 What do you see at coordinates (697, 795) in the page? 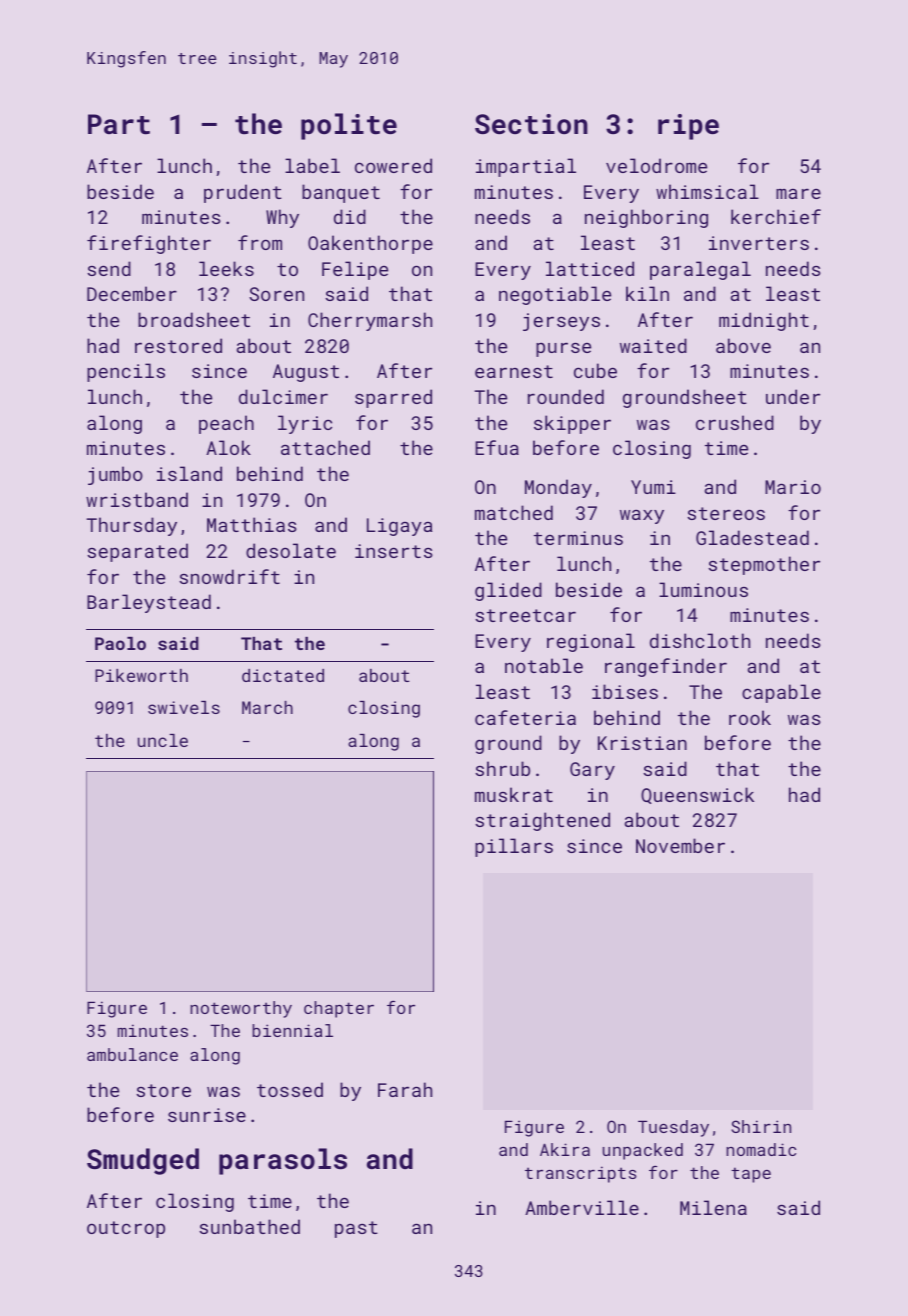
I see `Queenswick` at bounding box center [697, 795].
